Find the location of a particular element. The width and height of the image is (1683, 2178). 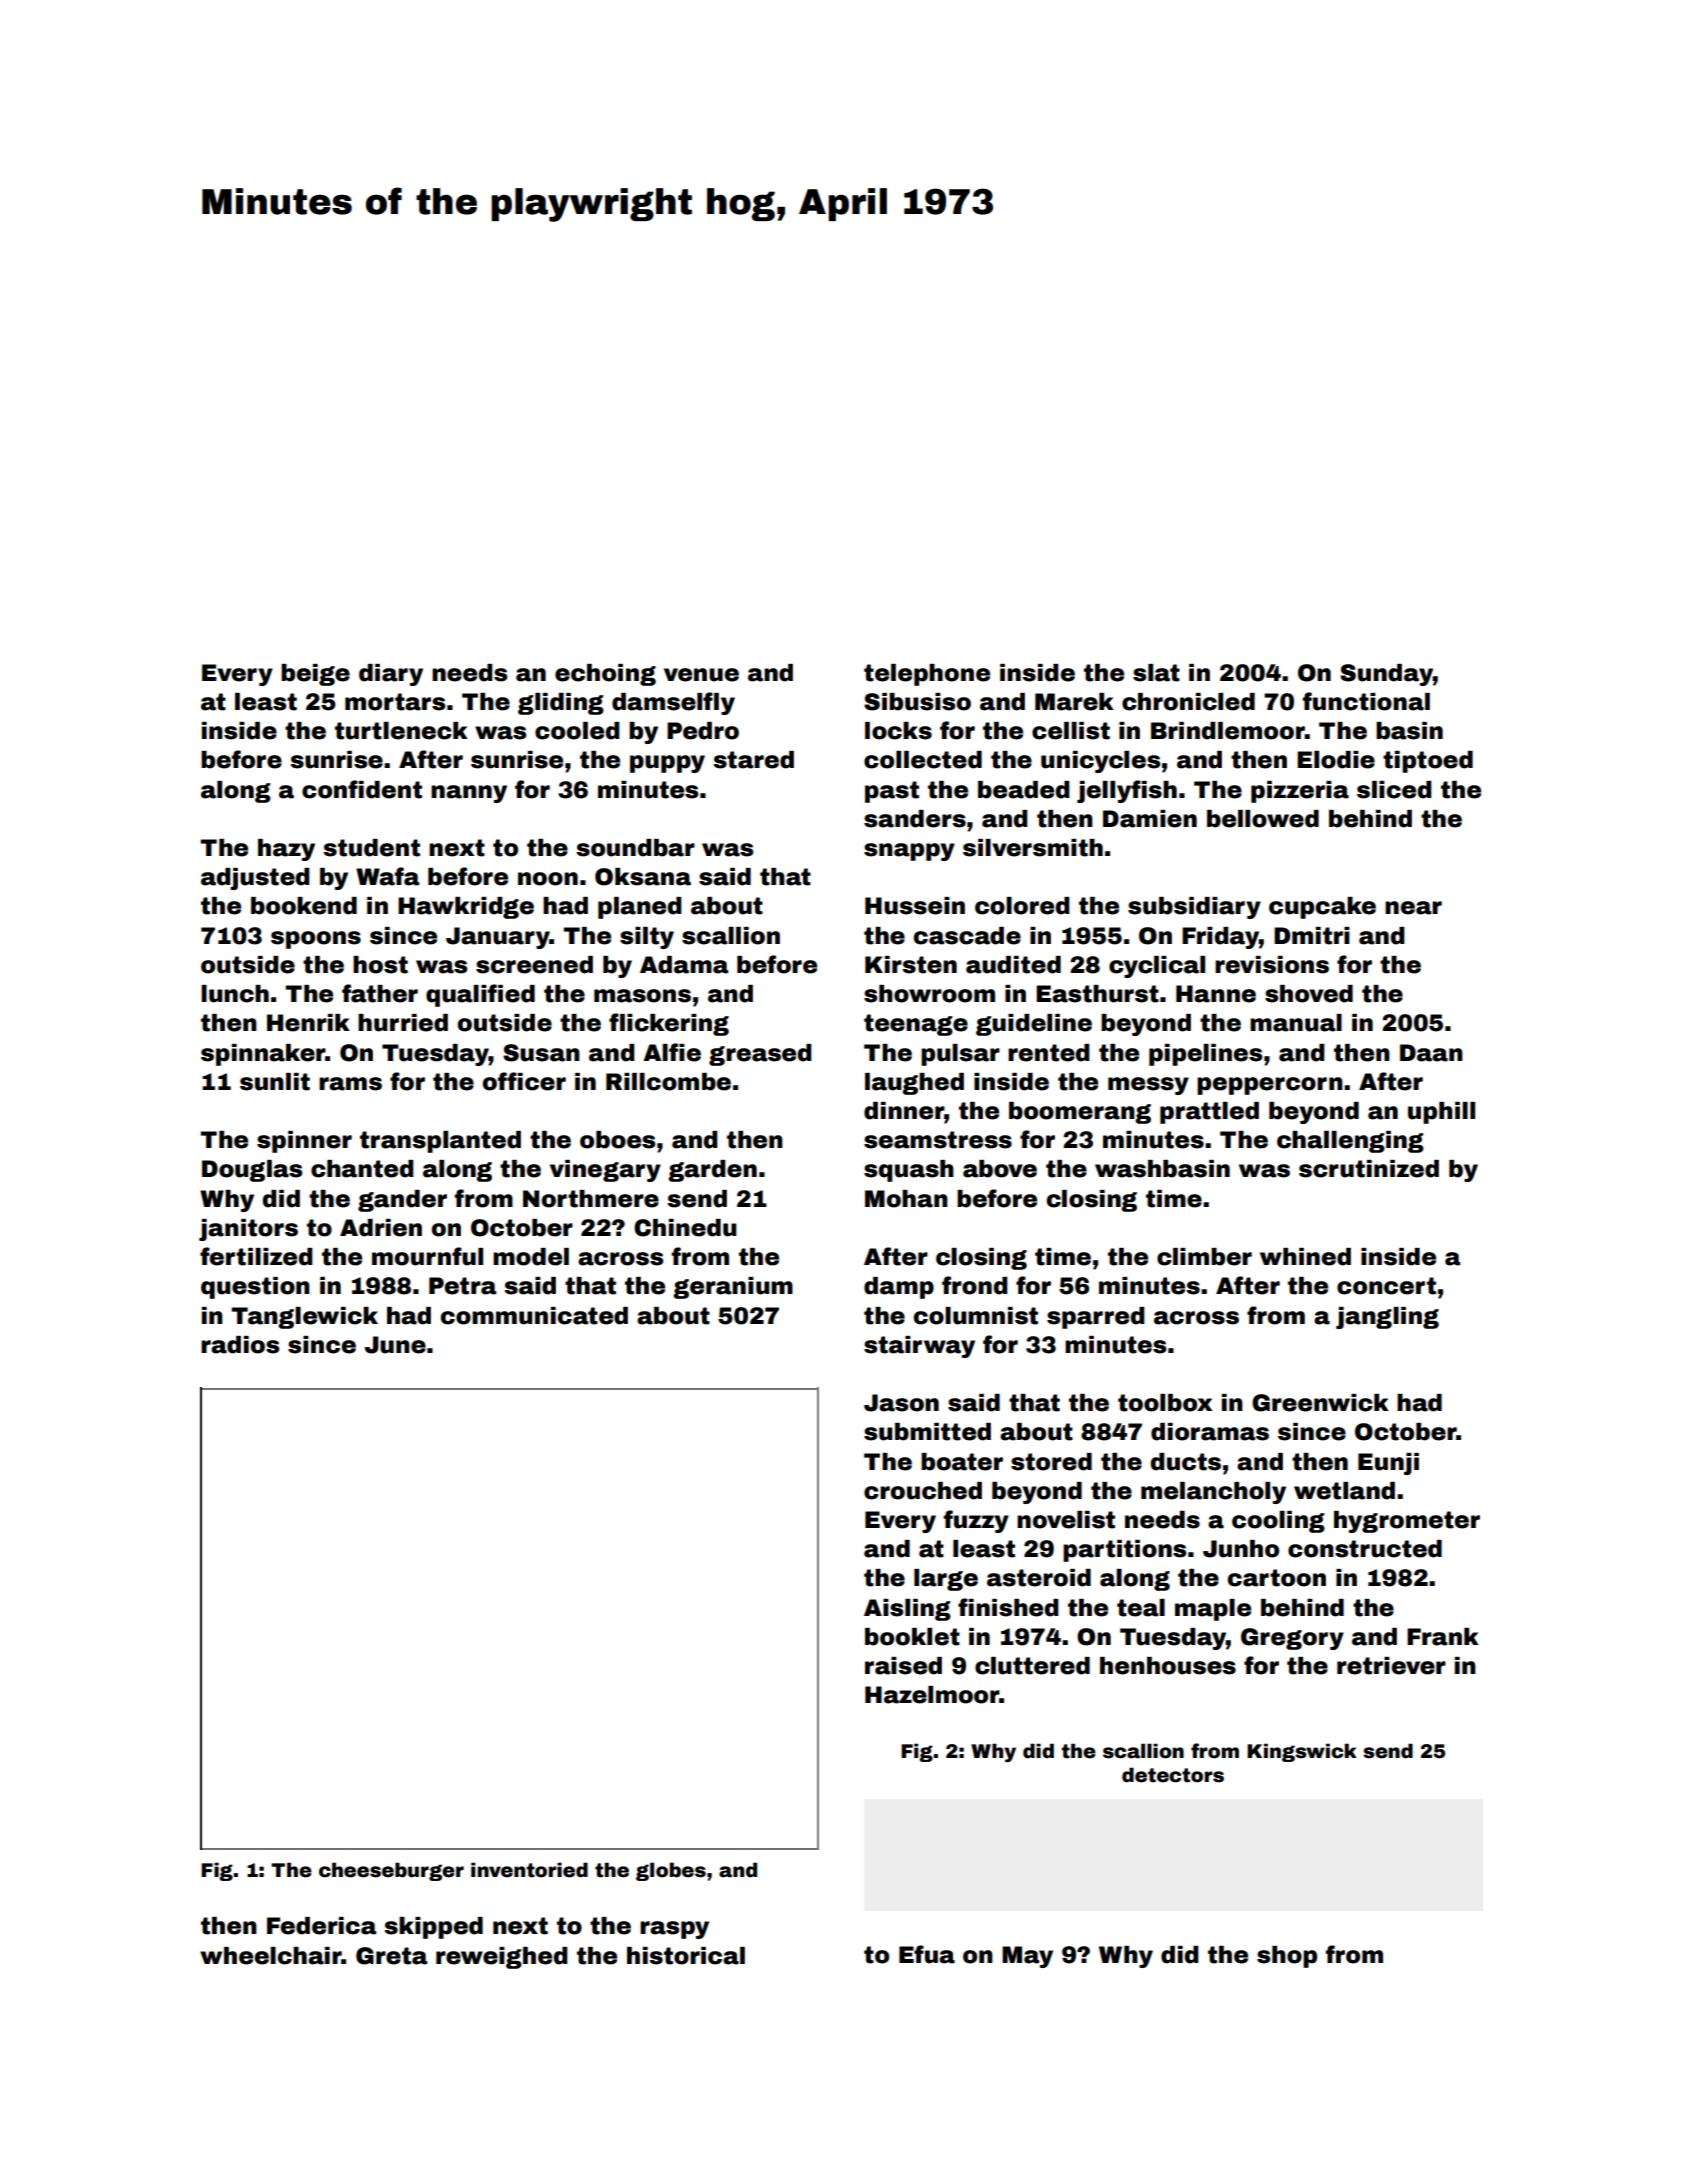

snappy is located at coordinates (909, 852).
